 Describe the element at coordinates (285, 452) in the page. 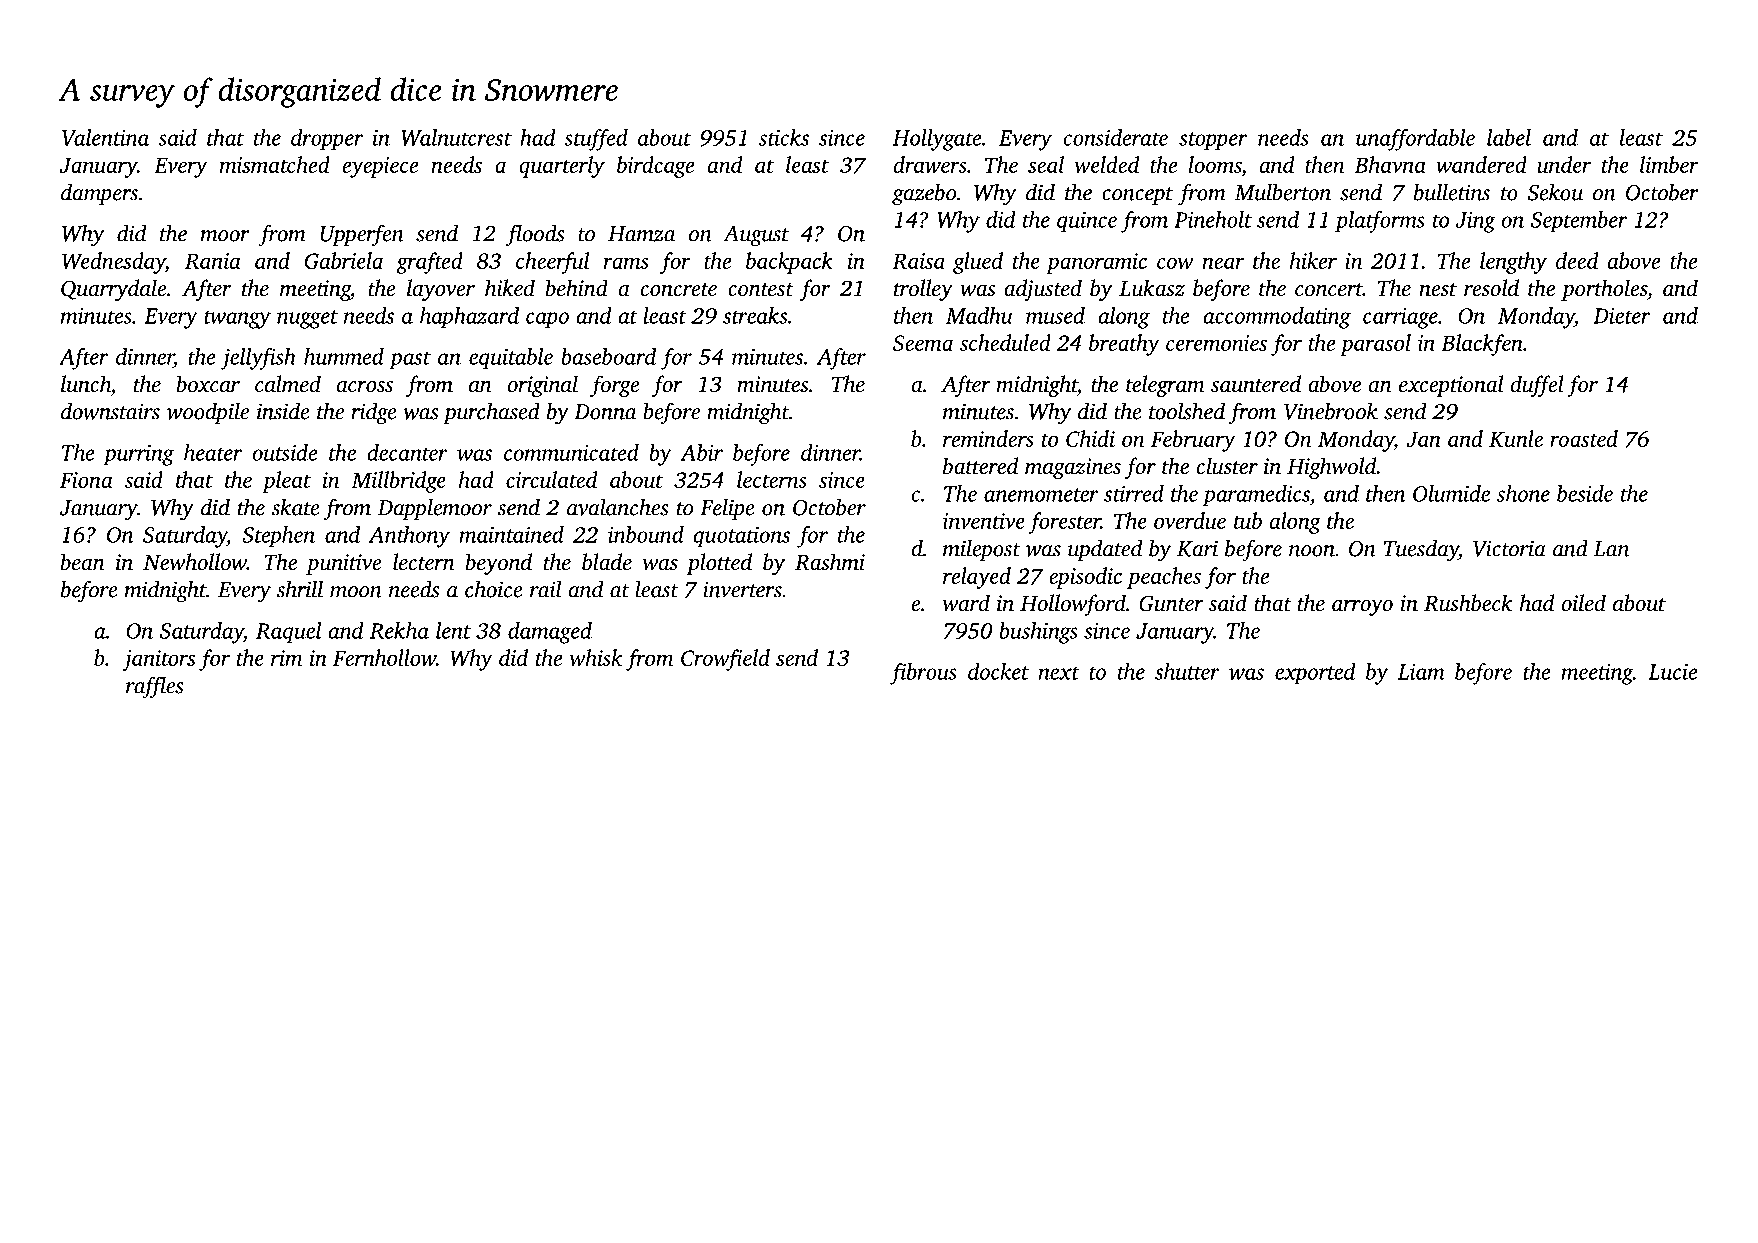

I see `outside` at that location.
